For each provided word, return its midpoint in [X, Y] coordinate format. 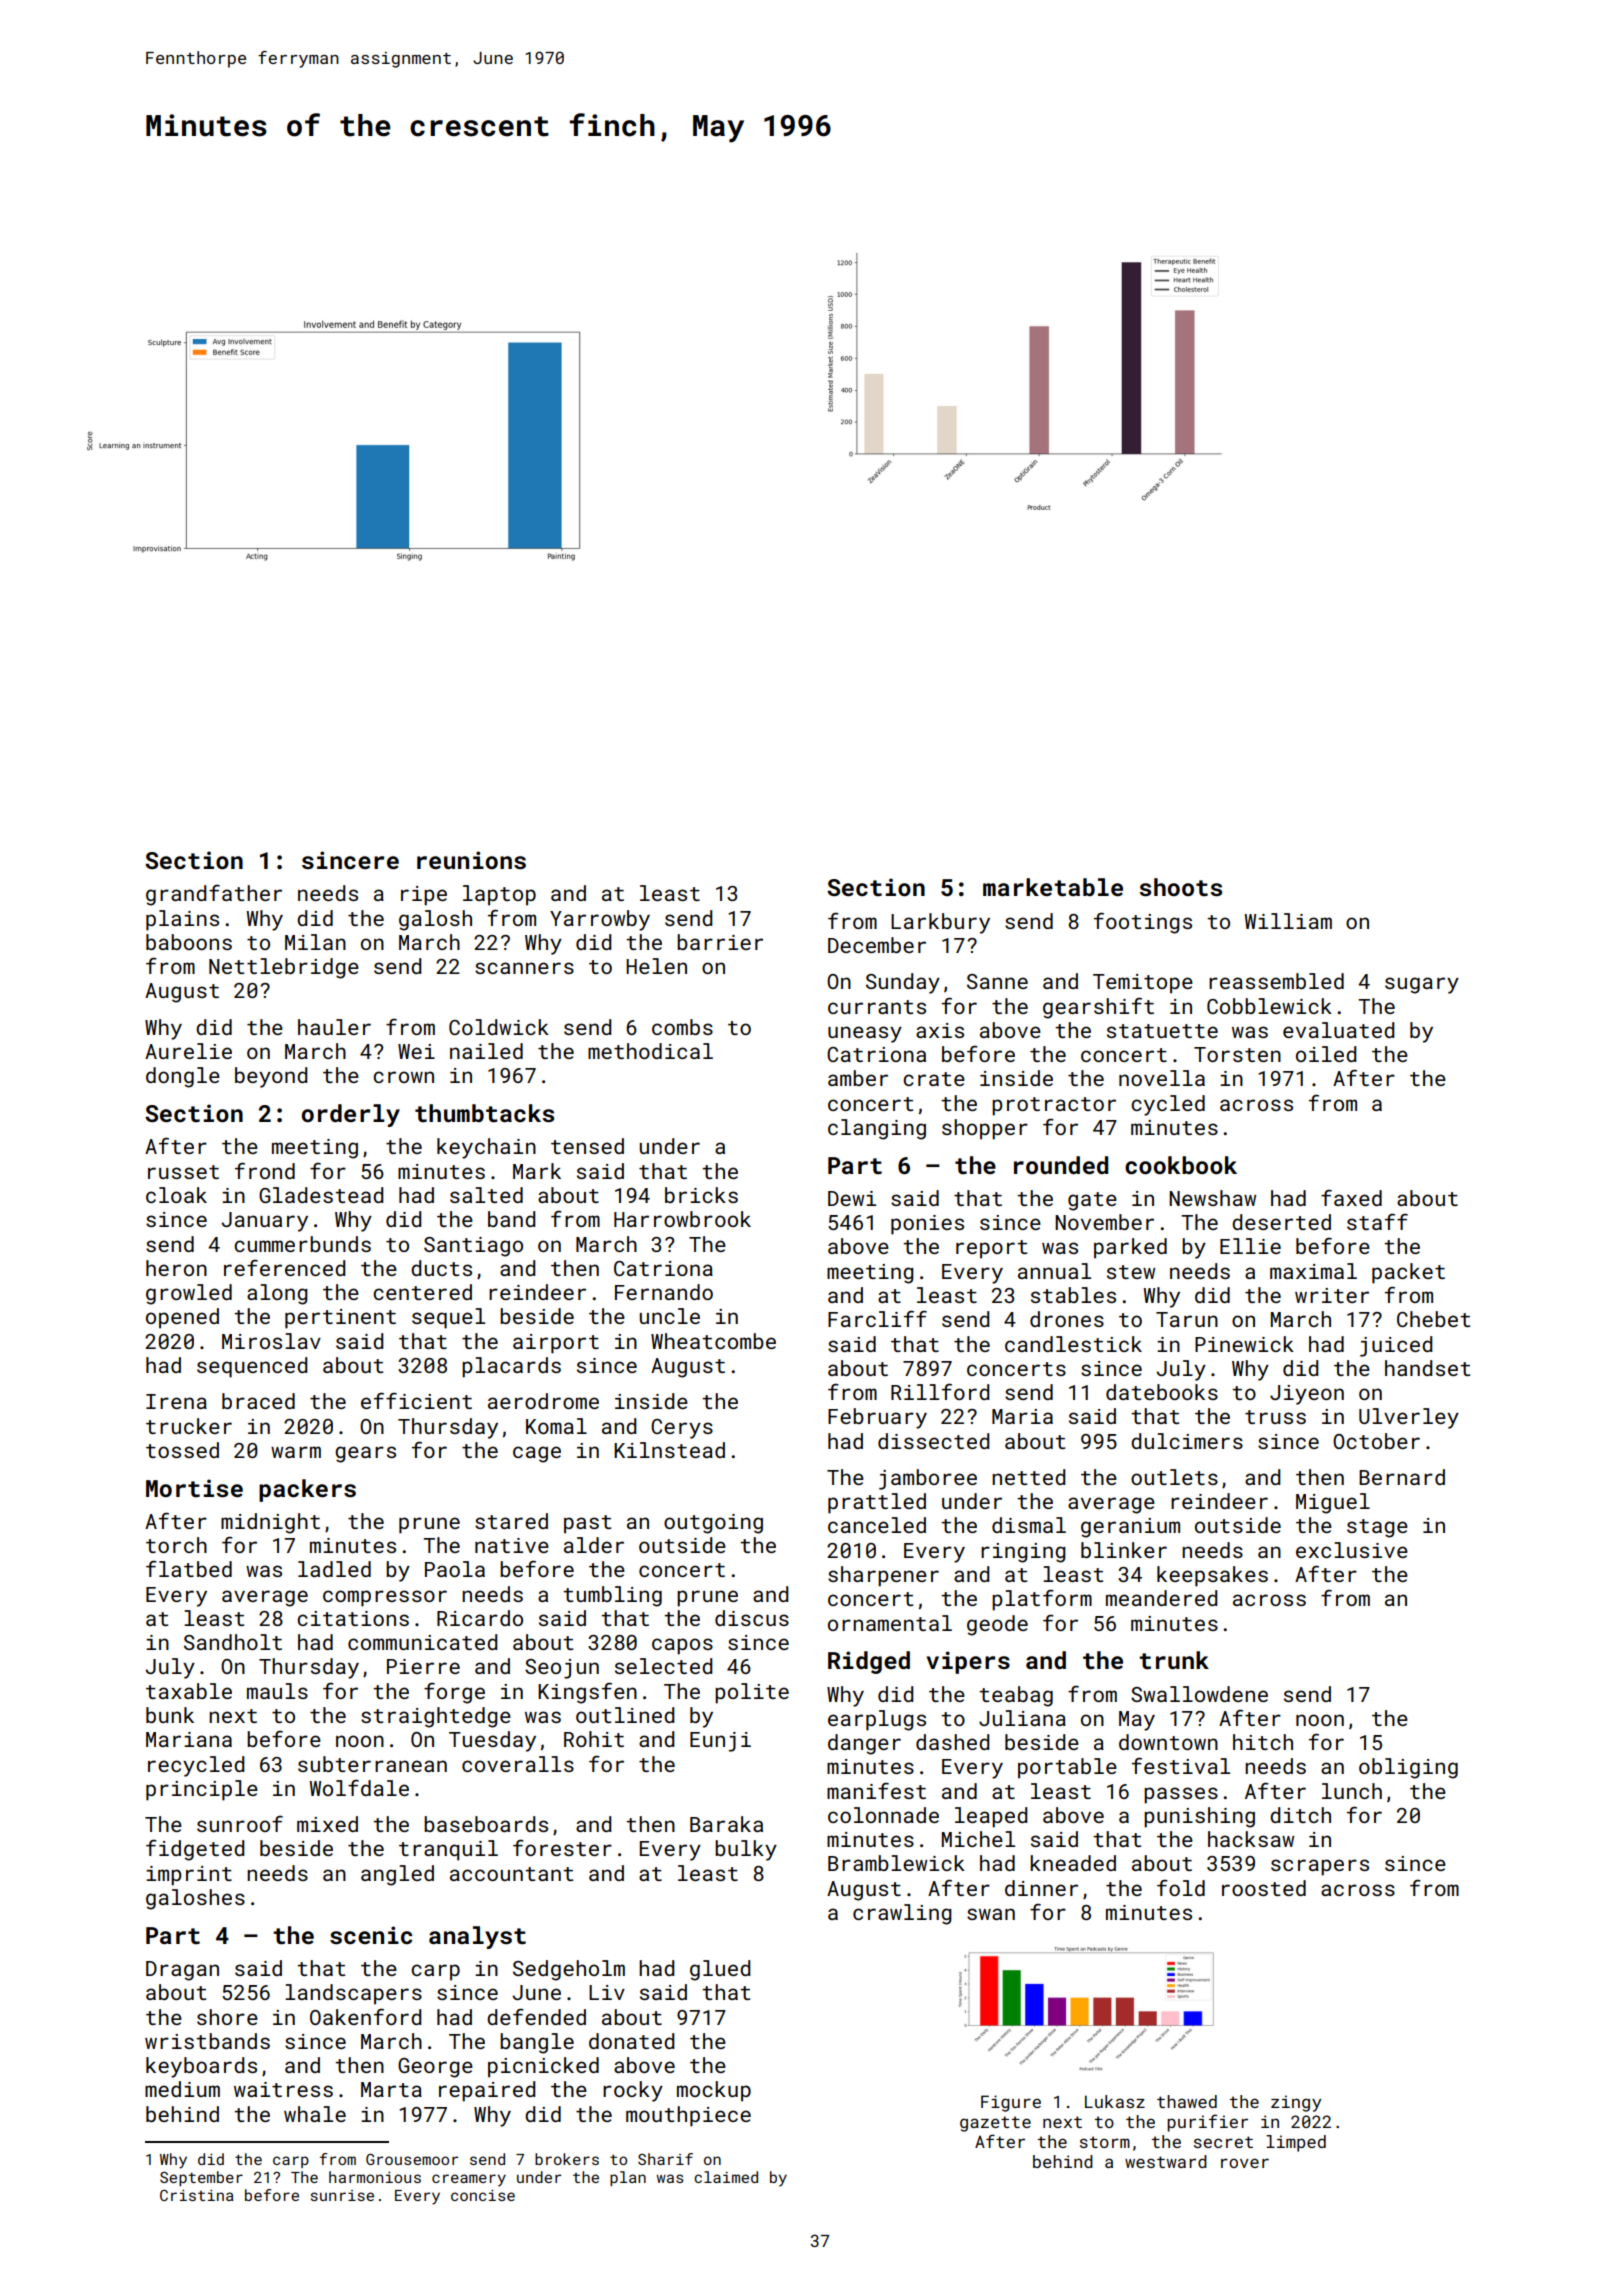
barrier [720, 942]
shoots [1180, 887]
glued [720, 1970]
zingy [1296, 2103]
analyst [477, 1937]
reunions [471, 860]
